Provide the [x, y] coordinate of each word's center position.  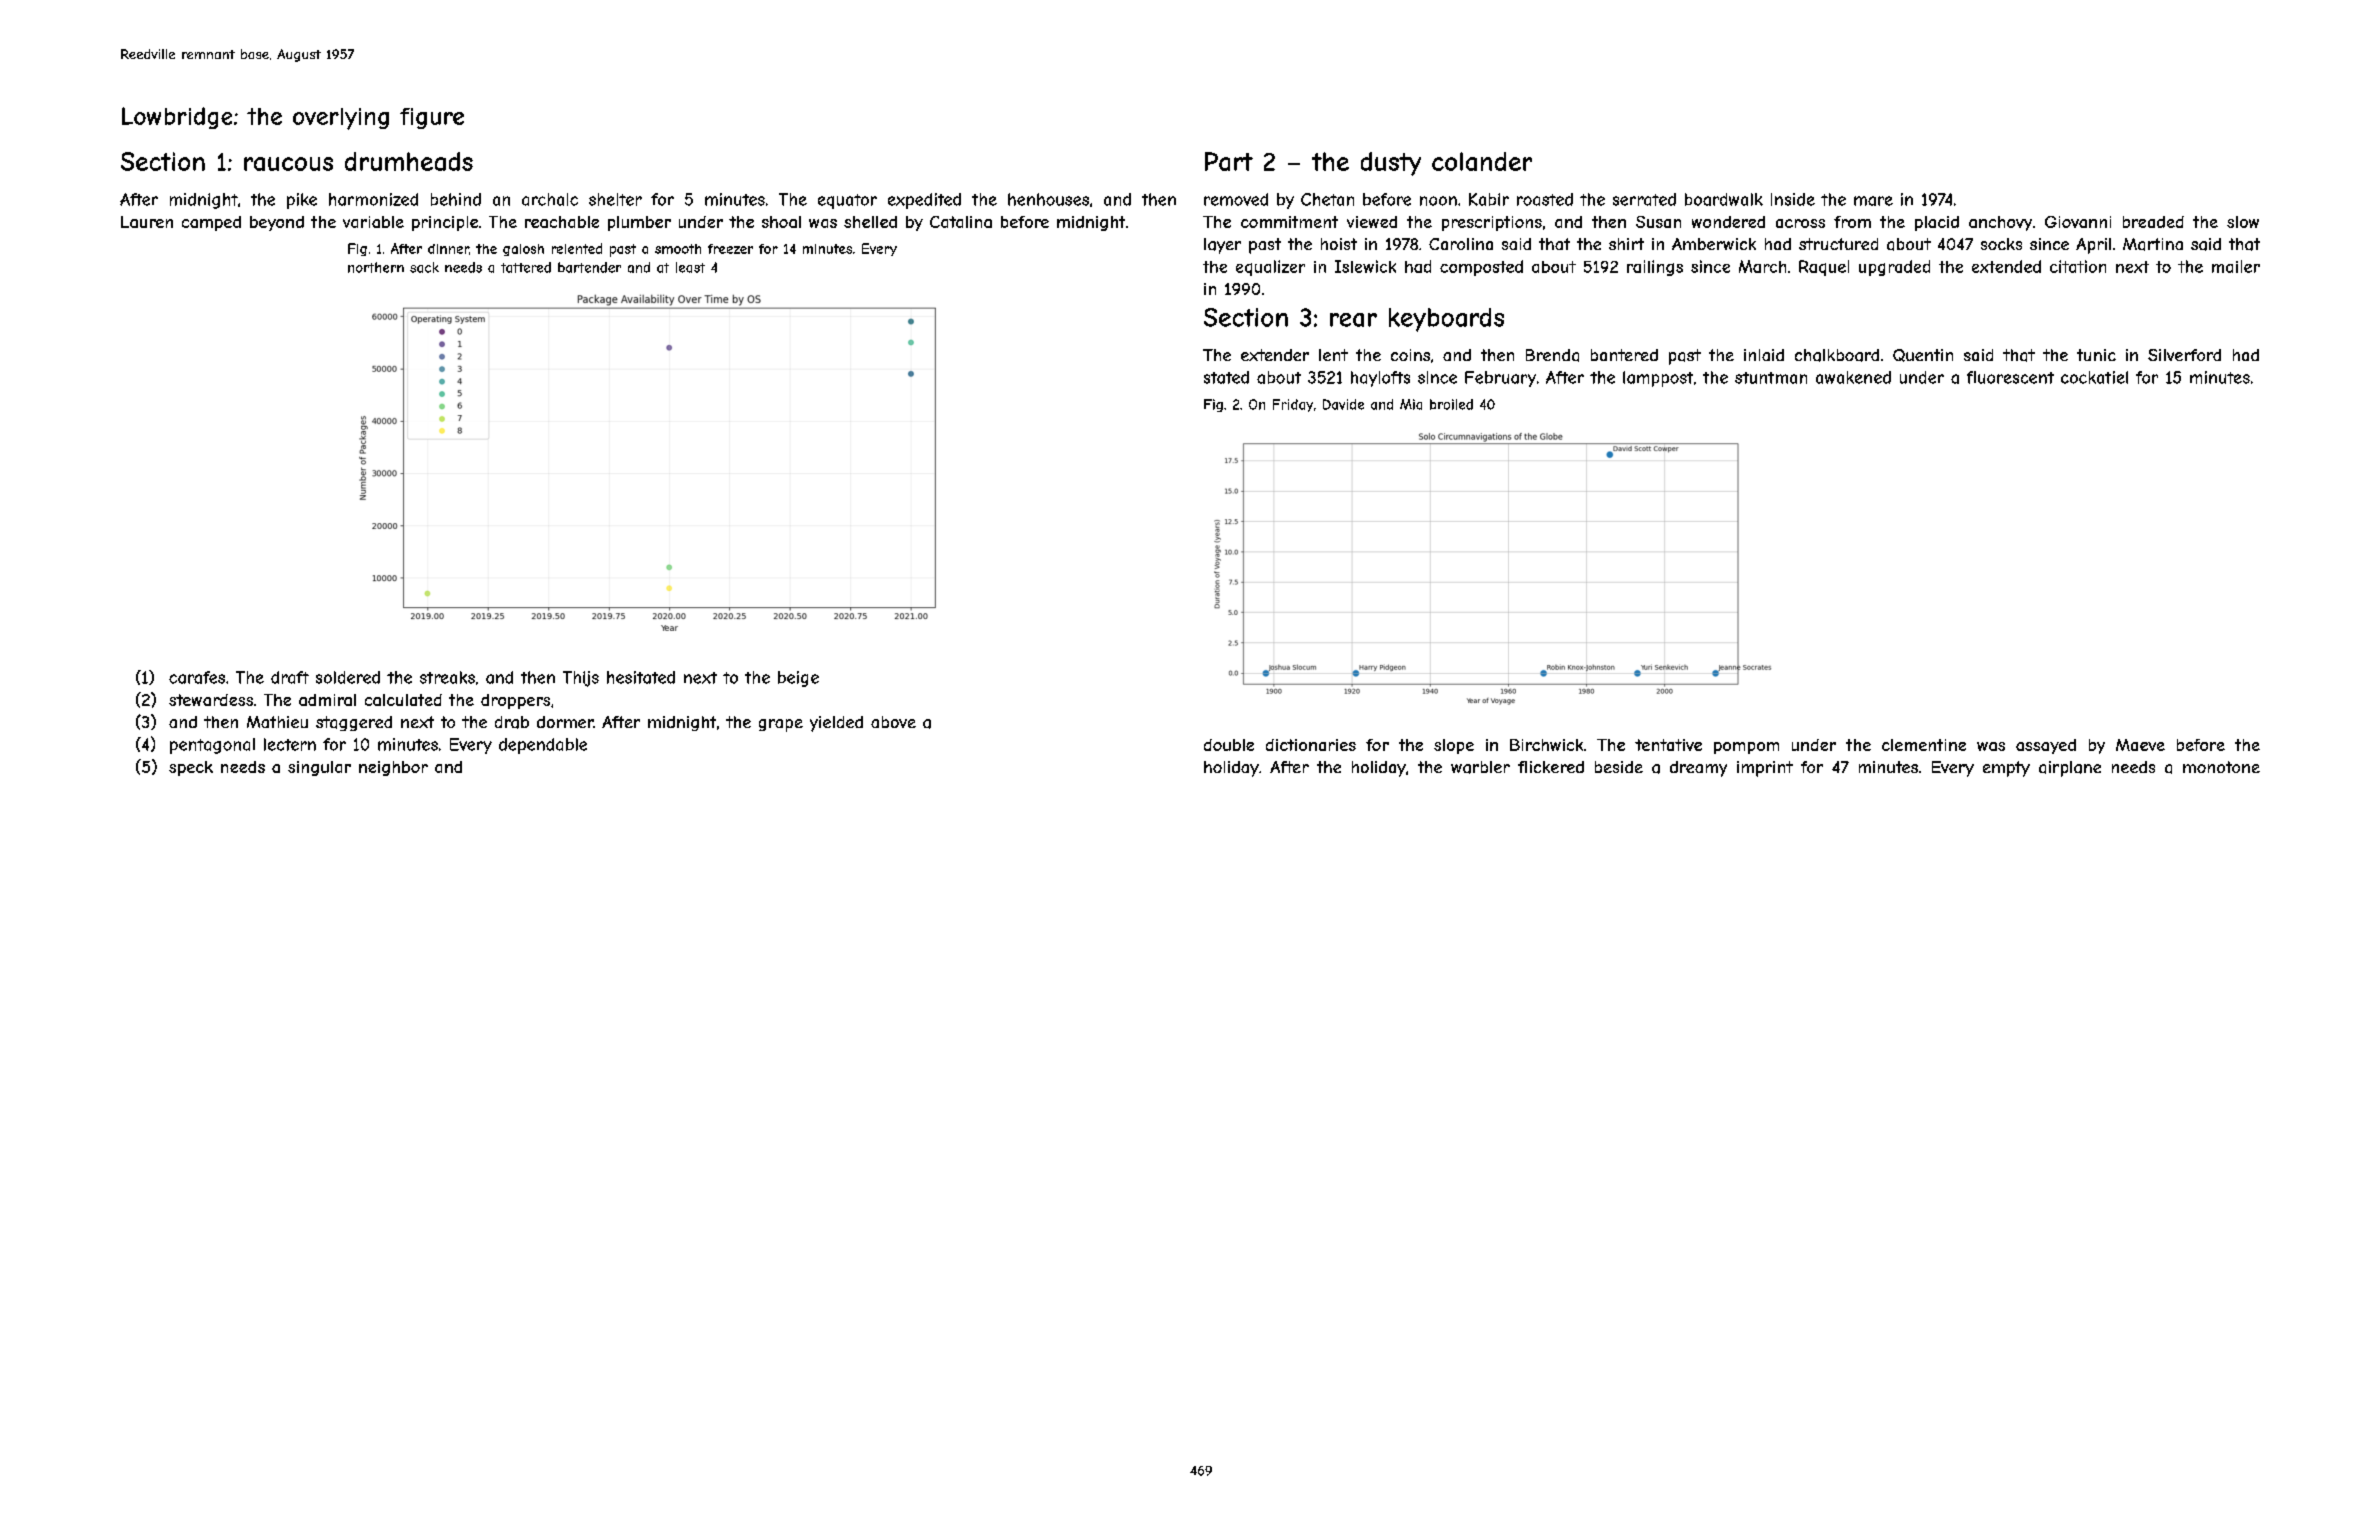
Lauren [147, 222]
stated [1226, 377]
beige [798, 679]
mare [1873, 201]
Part [1229, 161]
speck [191, 768]
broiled [1451, 404]
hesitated [641, 677]
